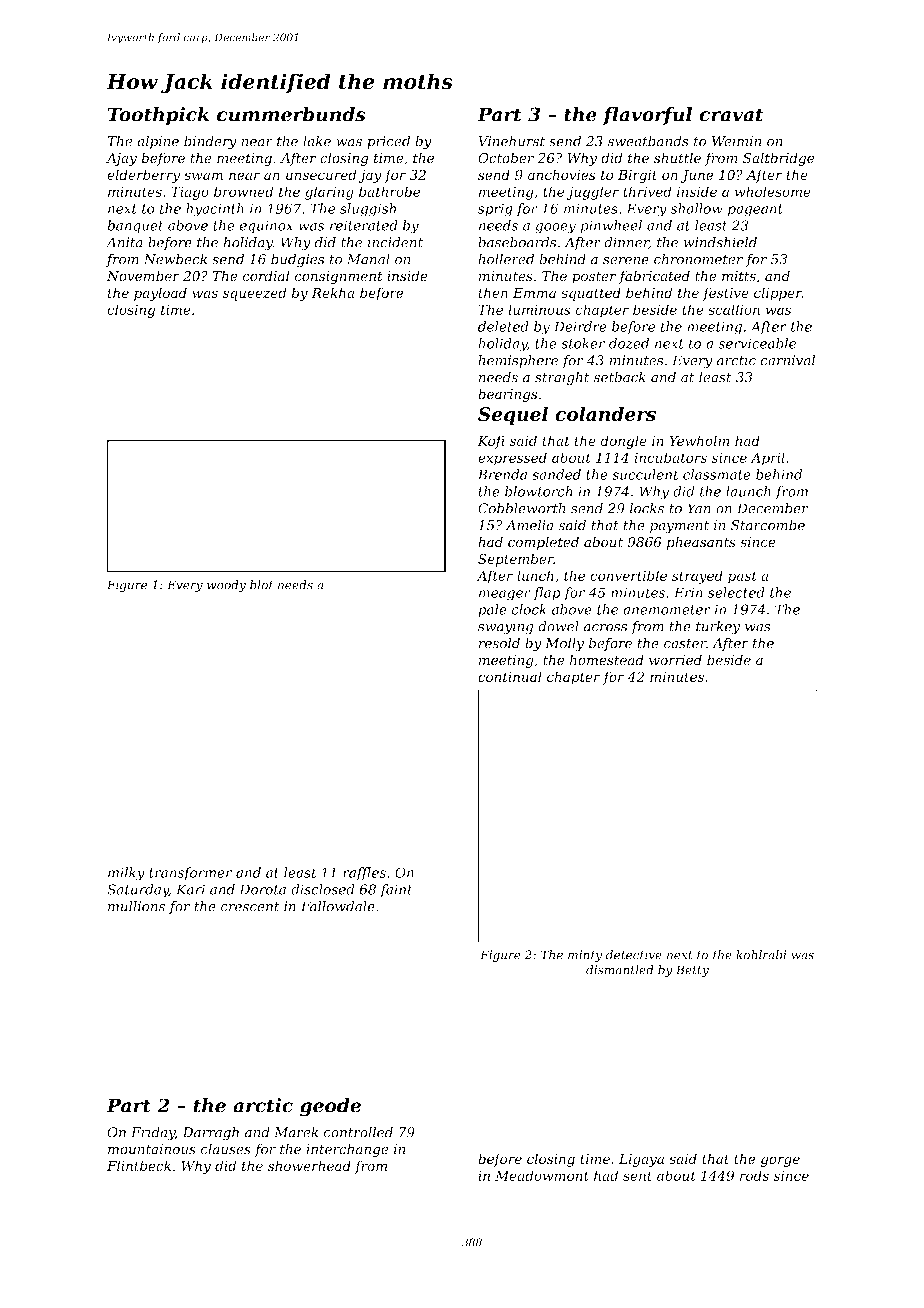 The width and height of the screenshot is (924, 1308). I want to click on chronometer, so click(698, 259).
